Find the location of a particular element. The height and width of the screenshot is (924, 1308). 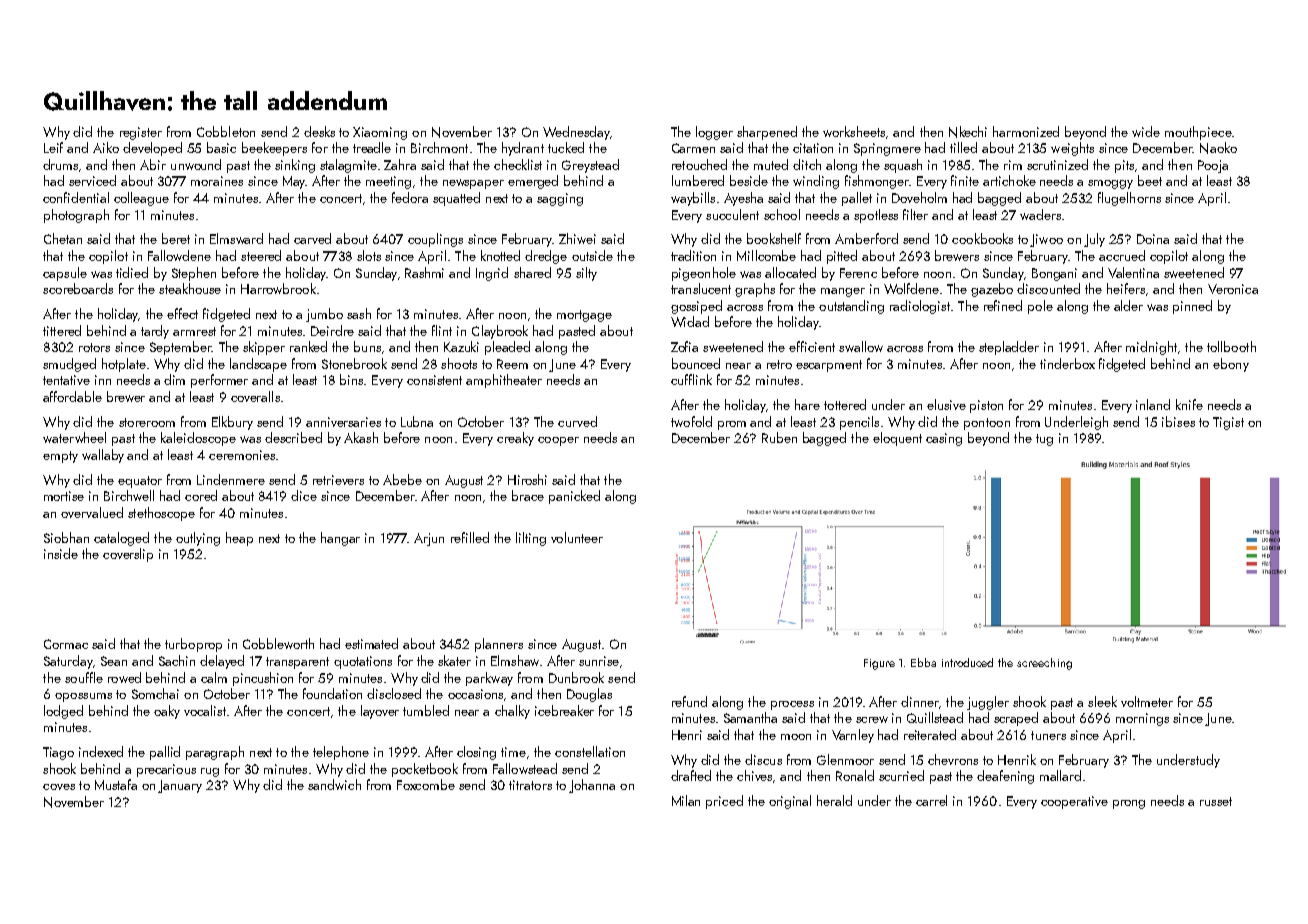

inside is located at coordinates (61, 553).
